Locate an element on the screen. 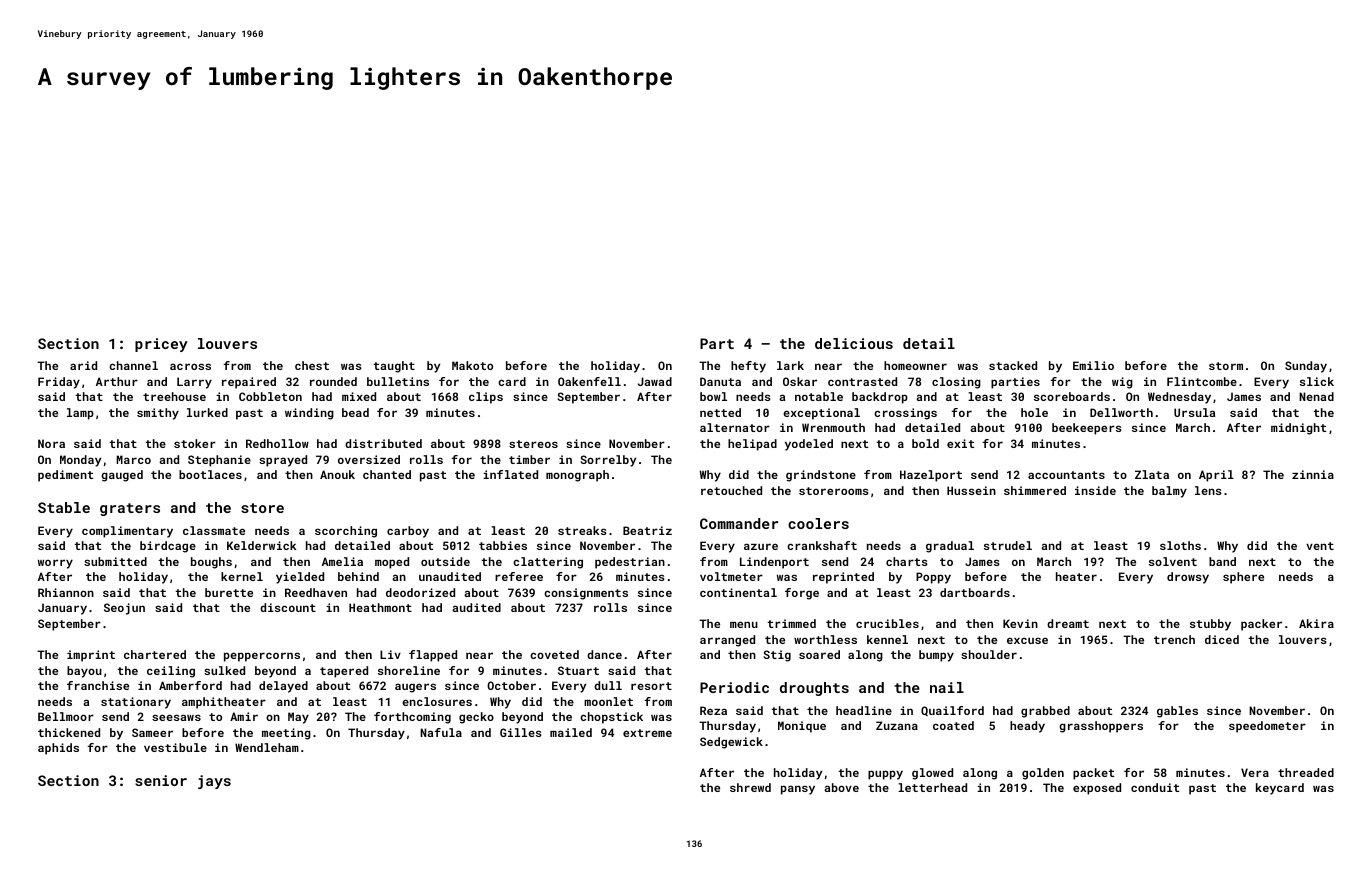 Image resolution: width=1372 pixels, height=887 pixels. ceiling is located at coordinates (171, 672).
